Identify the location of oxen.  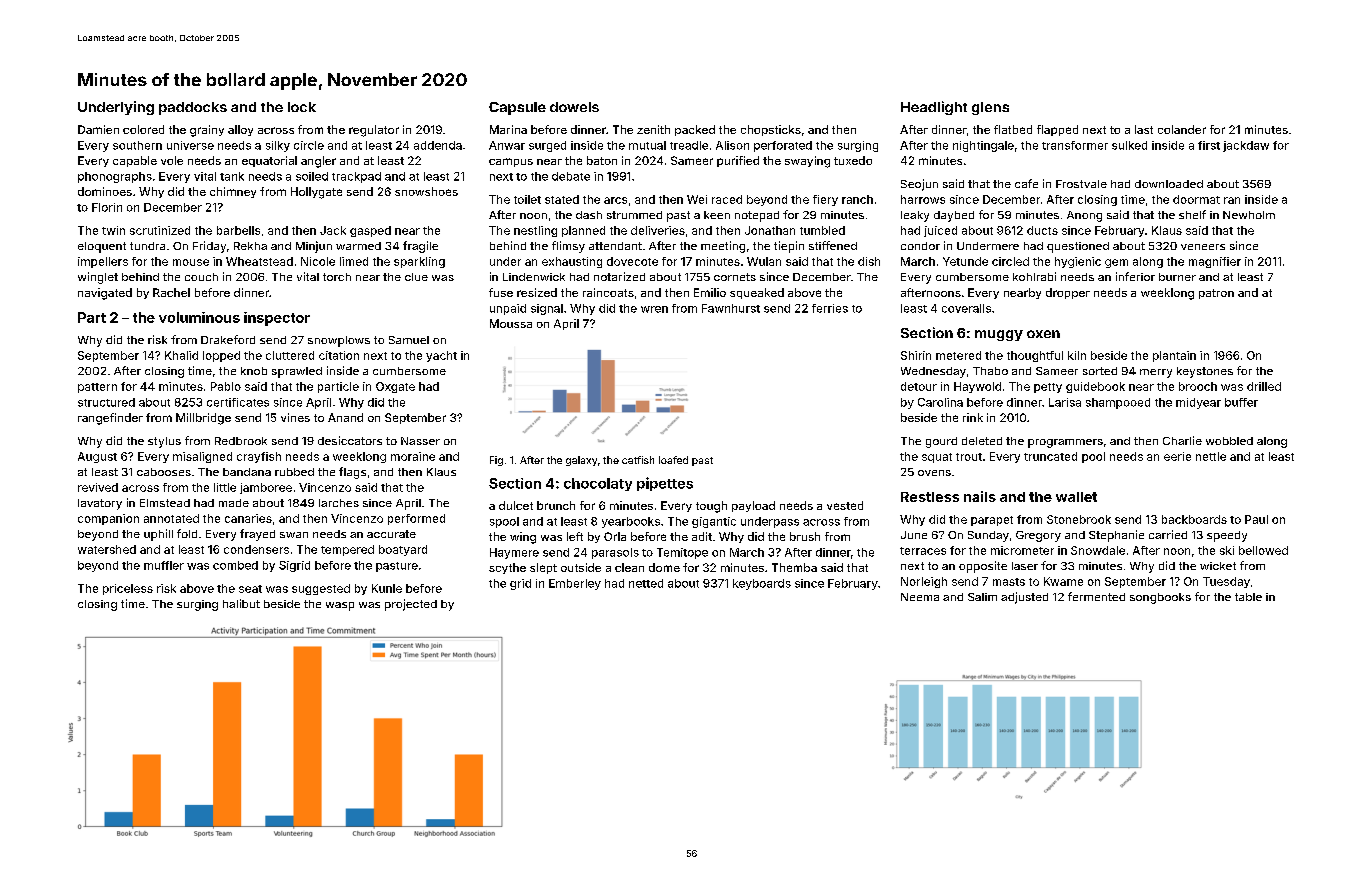
(1043, 334).
